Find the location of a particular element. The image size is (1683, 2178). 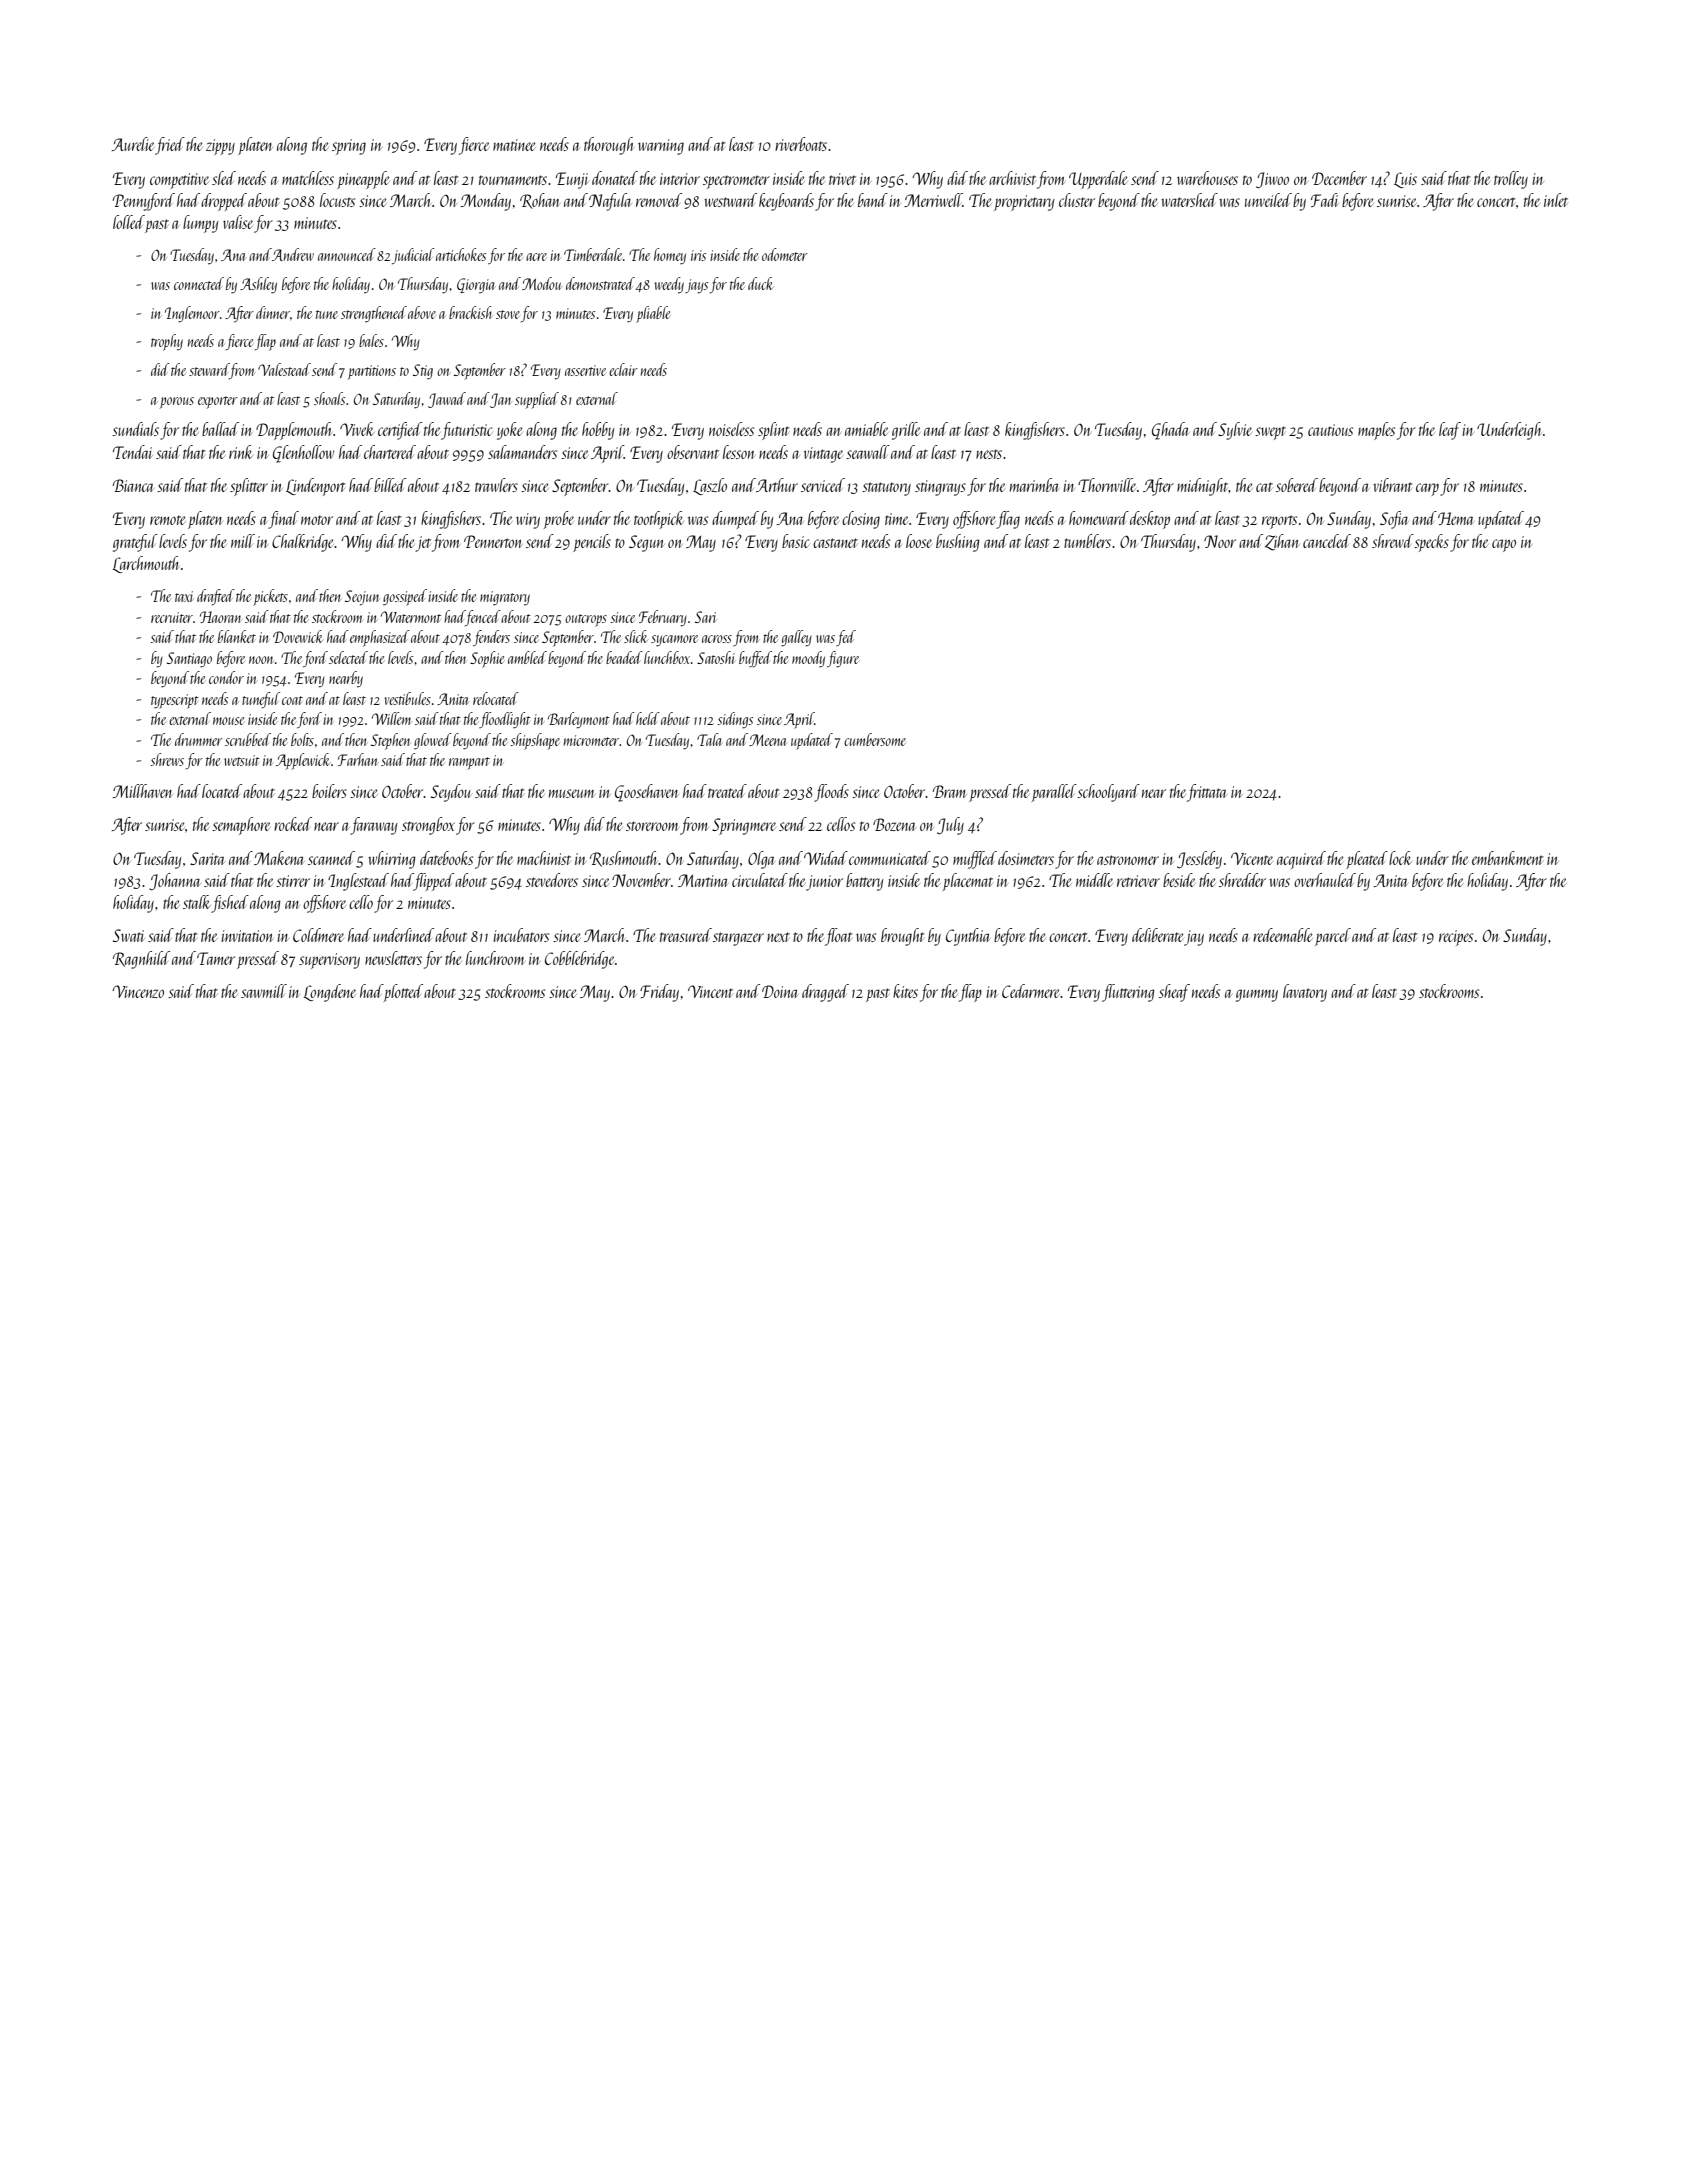

matinee is located at coordinates (514, 145).
